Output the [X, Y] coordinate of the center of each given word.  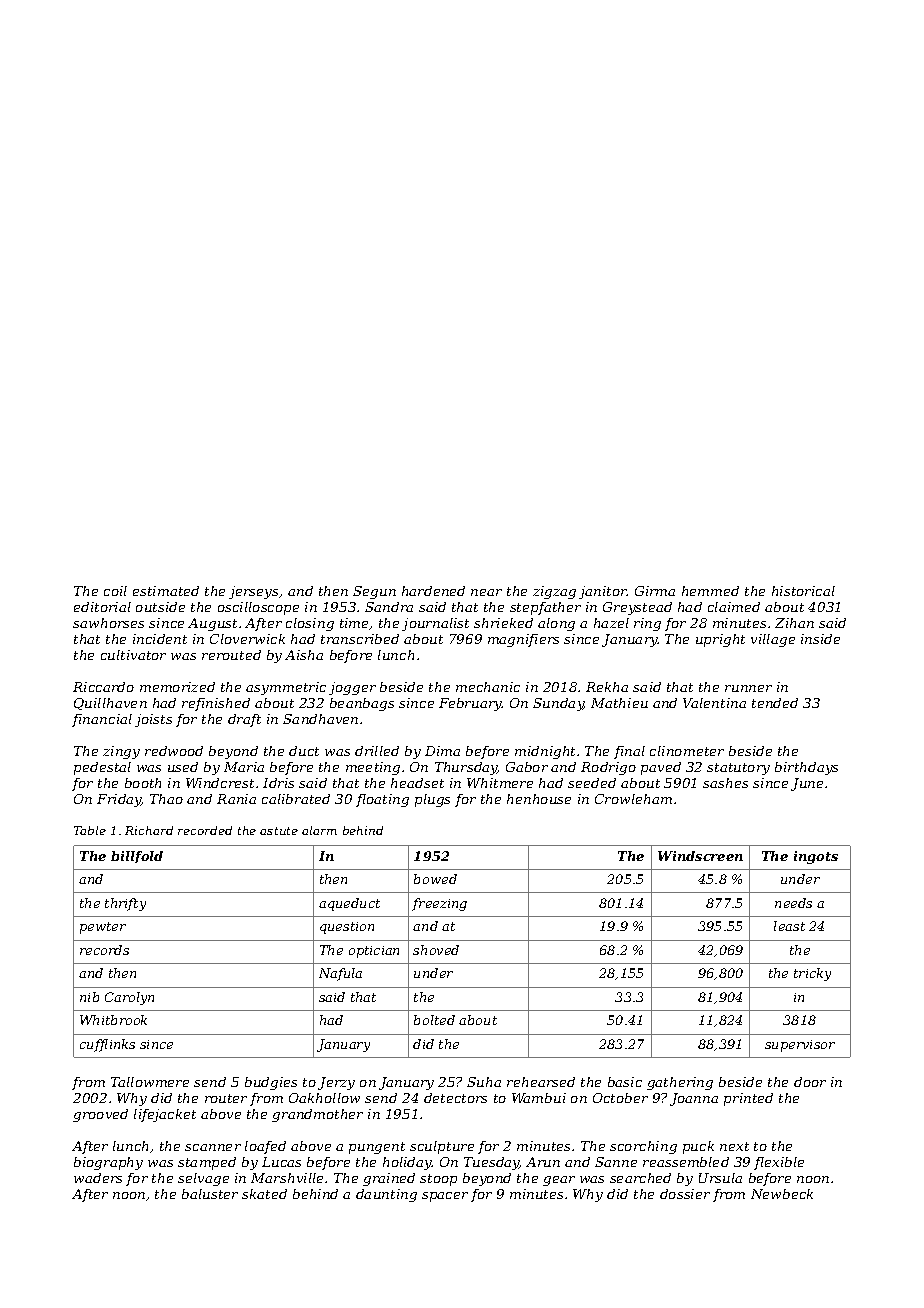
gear [559, 1181]
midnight [545, 752]
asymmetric [286, 688]
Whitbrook [113, 1020]
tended [775, 703]
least [789, 926]
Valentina [714, 703]
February [470, 704]
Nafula [340, 974]
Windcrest [220, 783]
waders [98, 1178]
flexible [779, 1163]
